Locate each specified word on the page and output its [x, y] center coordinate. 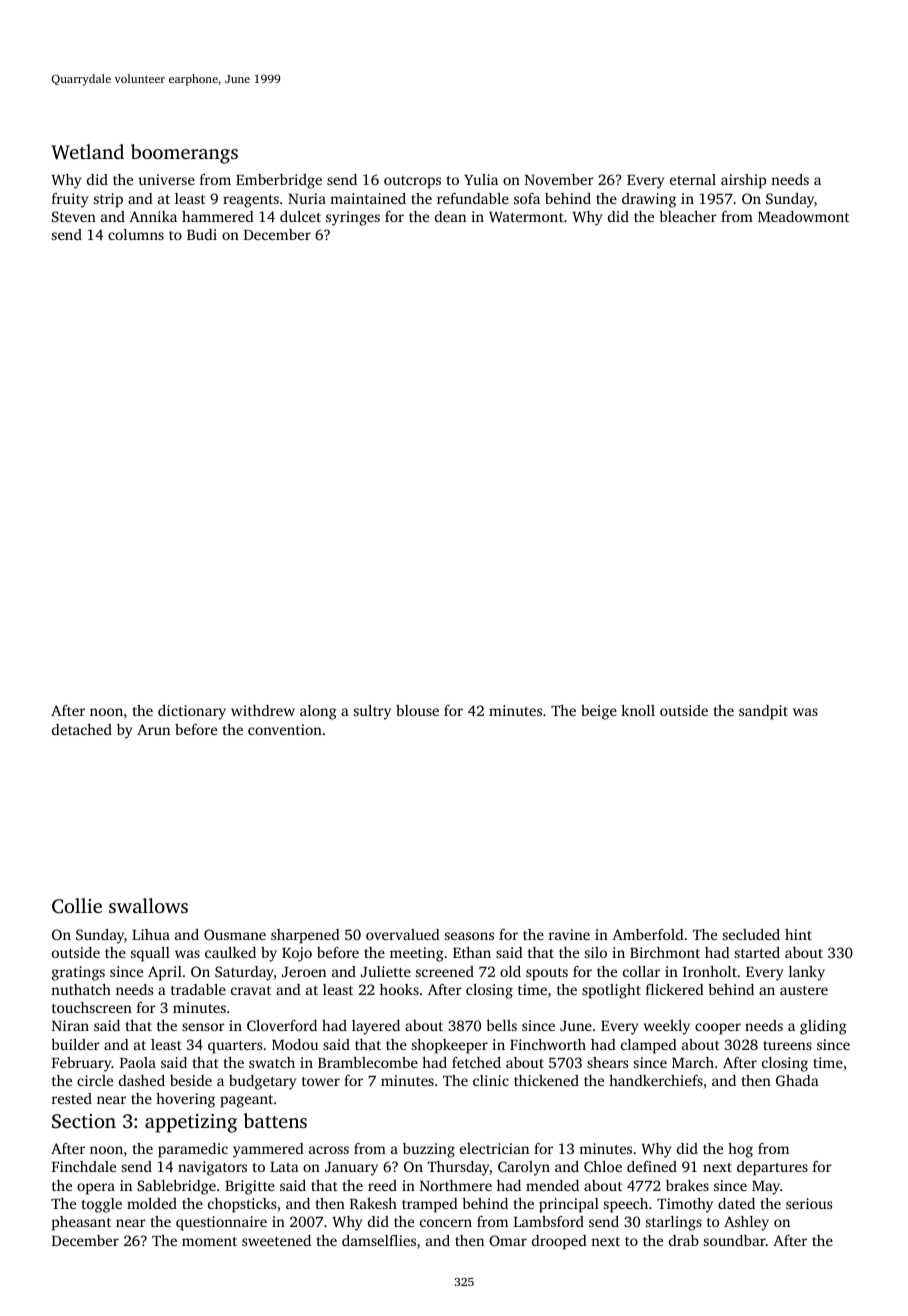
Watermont [526, 217]
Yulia [481, 179]
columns [136, 234]
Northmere [456, 1185]
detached [82, 729]
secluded [751, 934]
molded [152, 1203]
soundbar [735, 1240]
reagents [251, 201]
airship [743, 181]
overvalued [403, 934]
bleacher [688, 216]
